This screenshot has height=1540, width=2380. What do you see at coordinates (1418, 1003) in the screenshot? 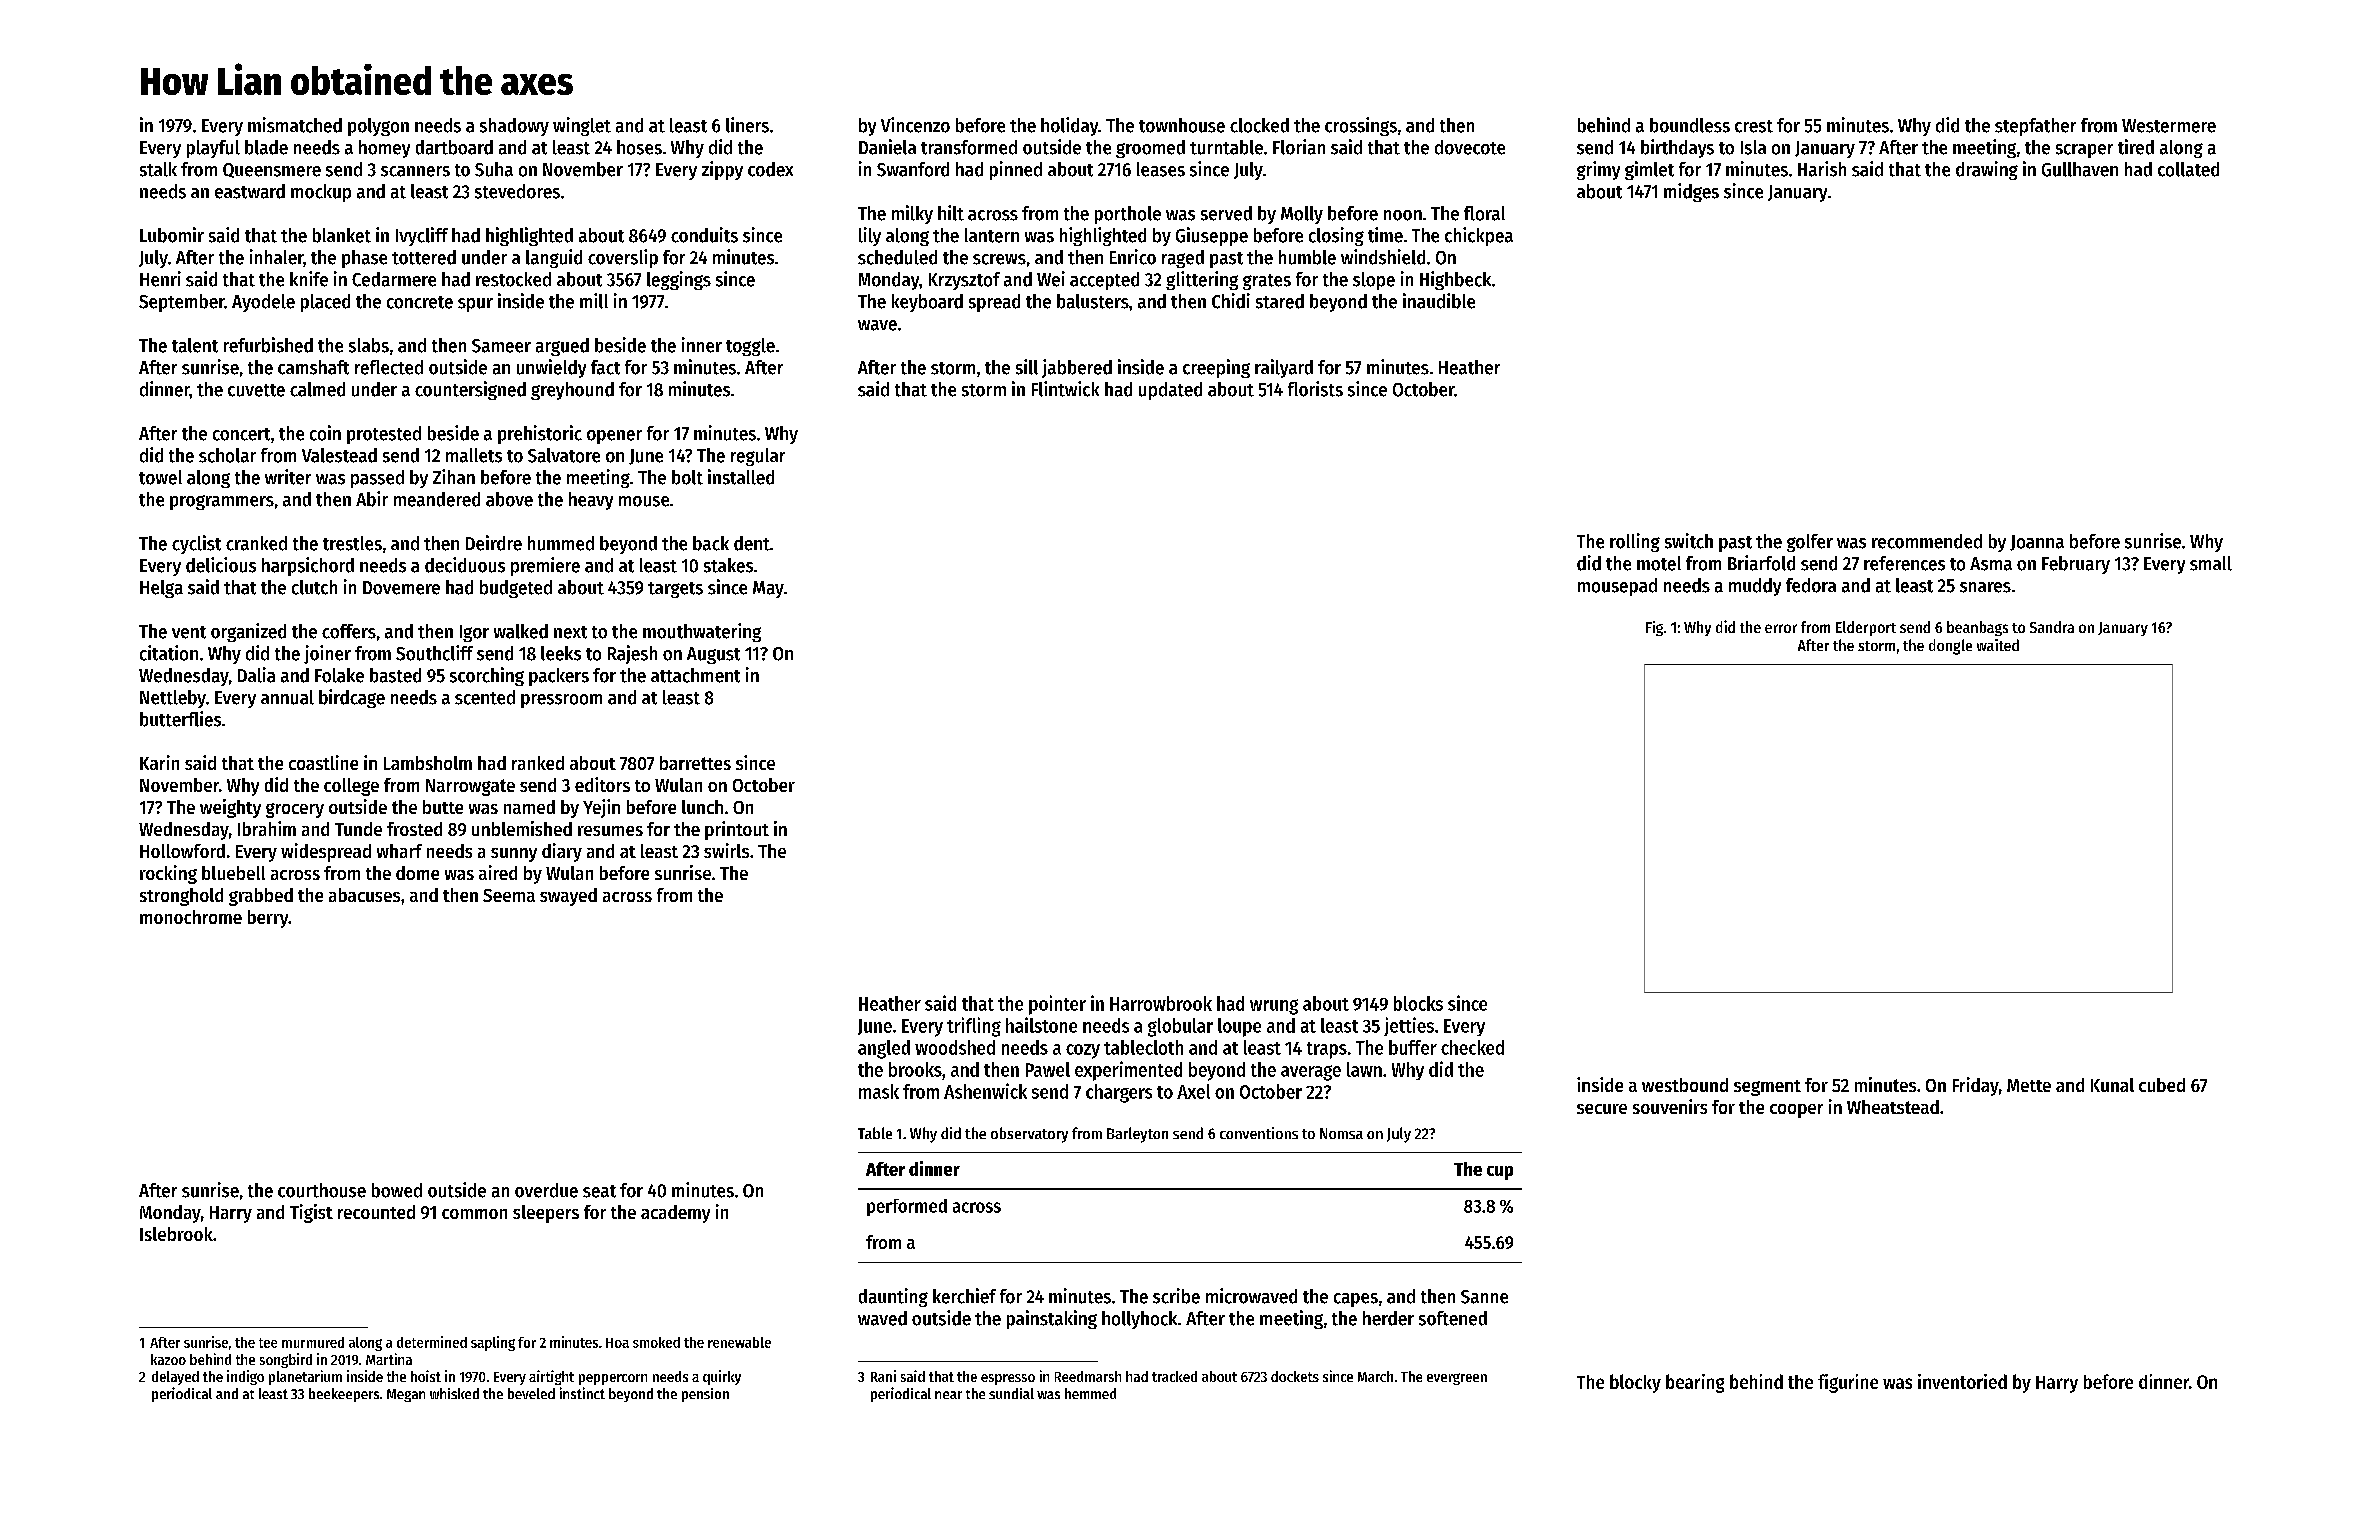
I see `blocks` at bounding box center [1418, 1003].
